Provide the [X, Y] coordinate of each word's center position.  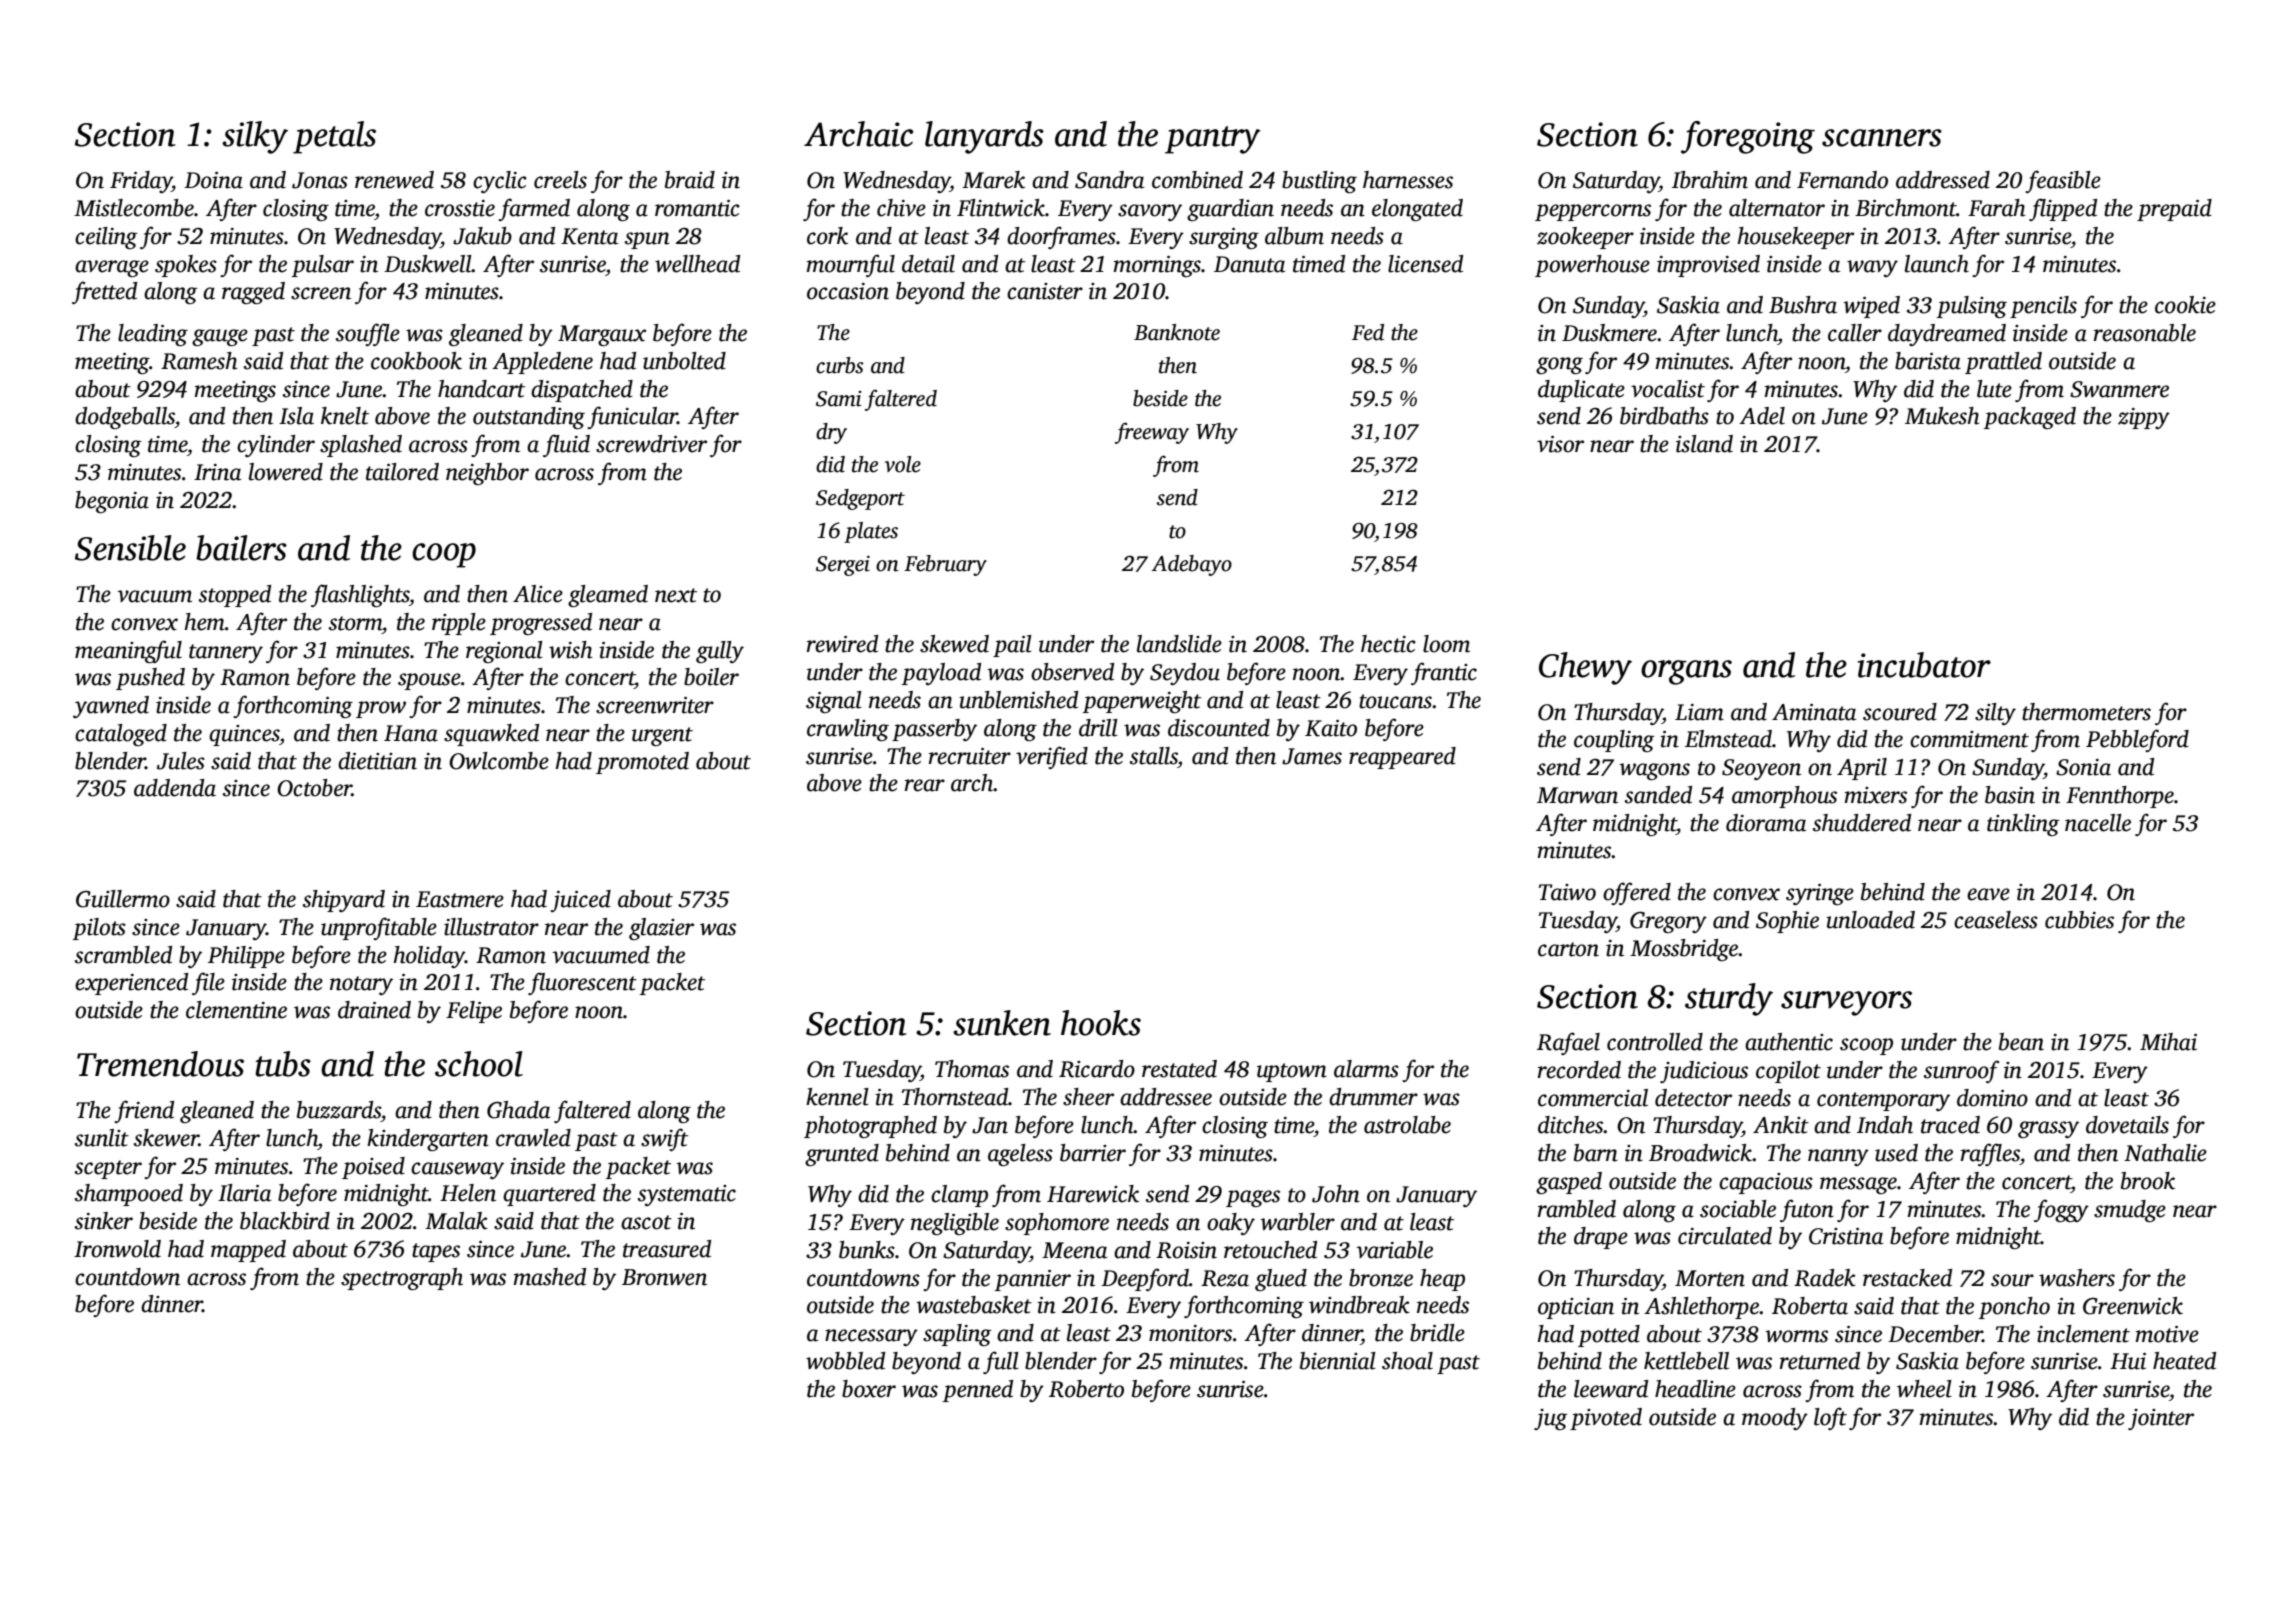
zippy [2144, 418]
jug [1551, 1419]
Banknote [1177, 332]
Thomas [972, 1069]
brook [2148, 1181]
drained [374, 1010]
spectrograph [402, 1279]
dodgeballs [125, 418]
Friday [141, 182]
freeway [1152, 433]
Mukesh [1942, 416]
